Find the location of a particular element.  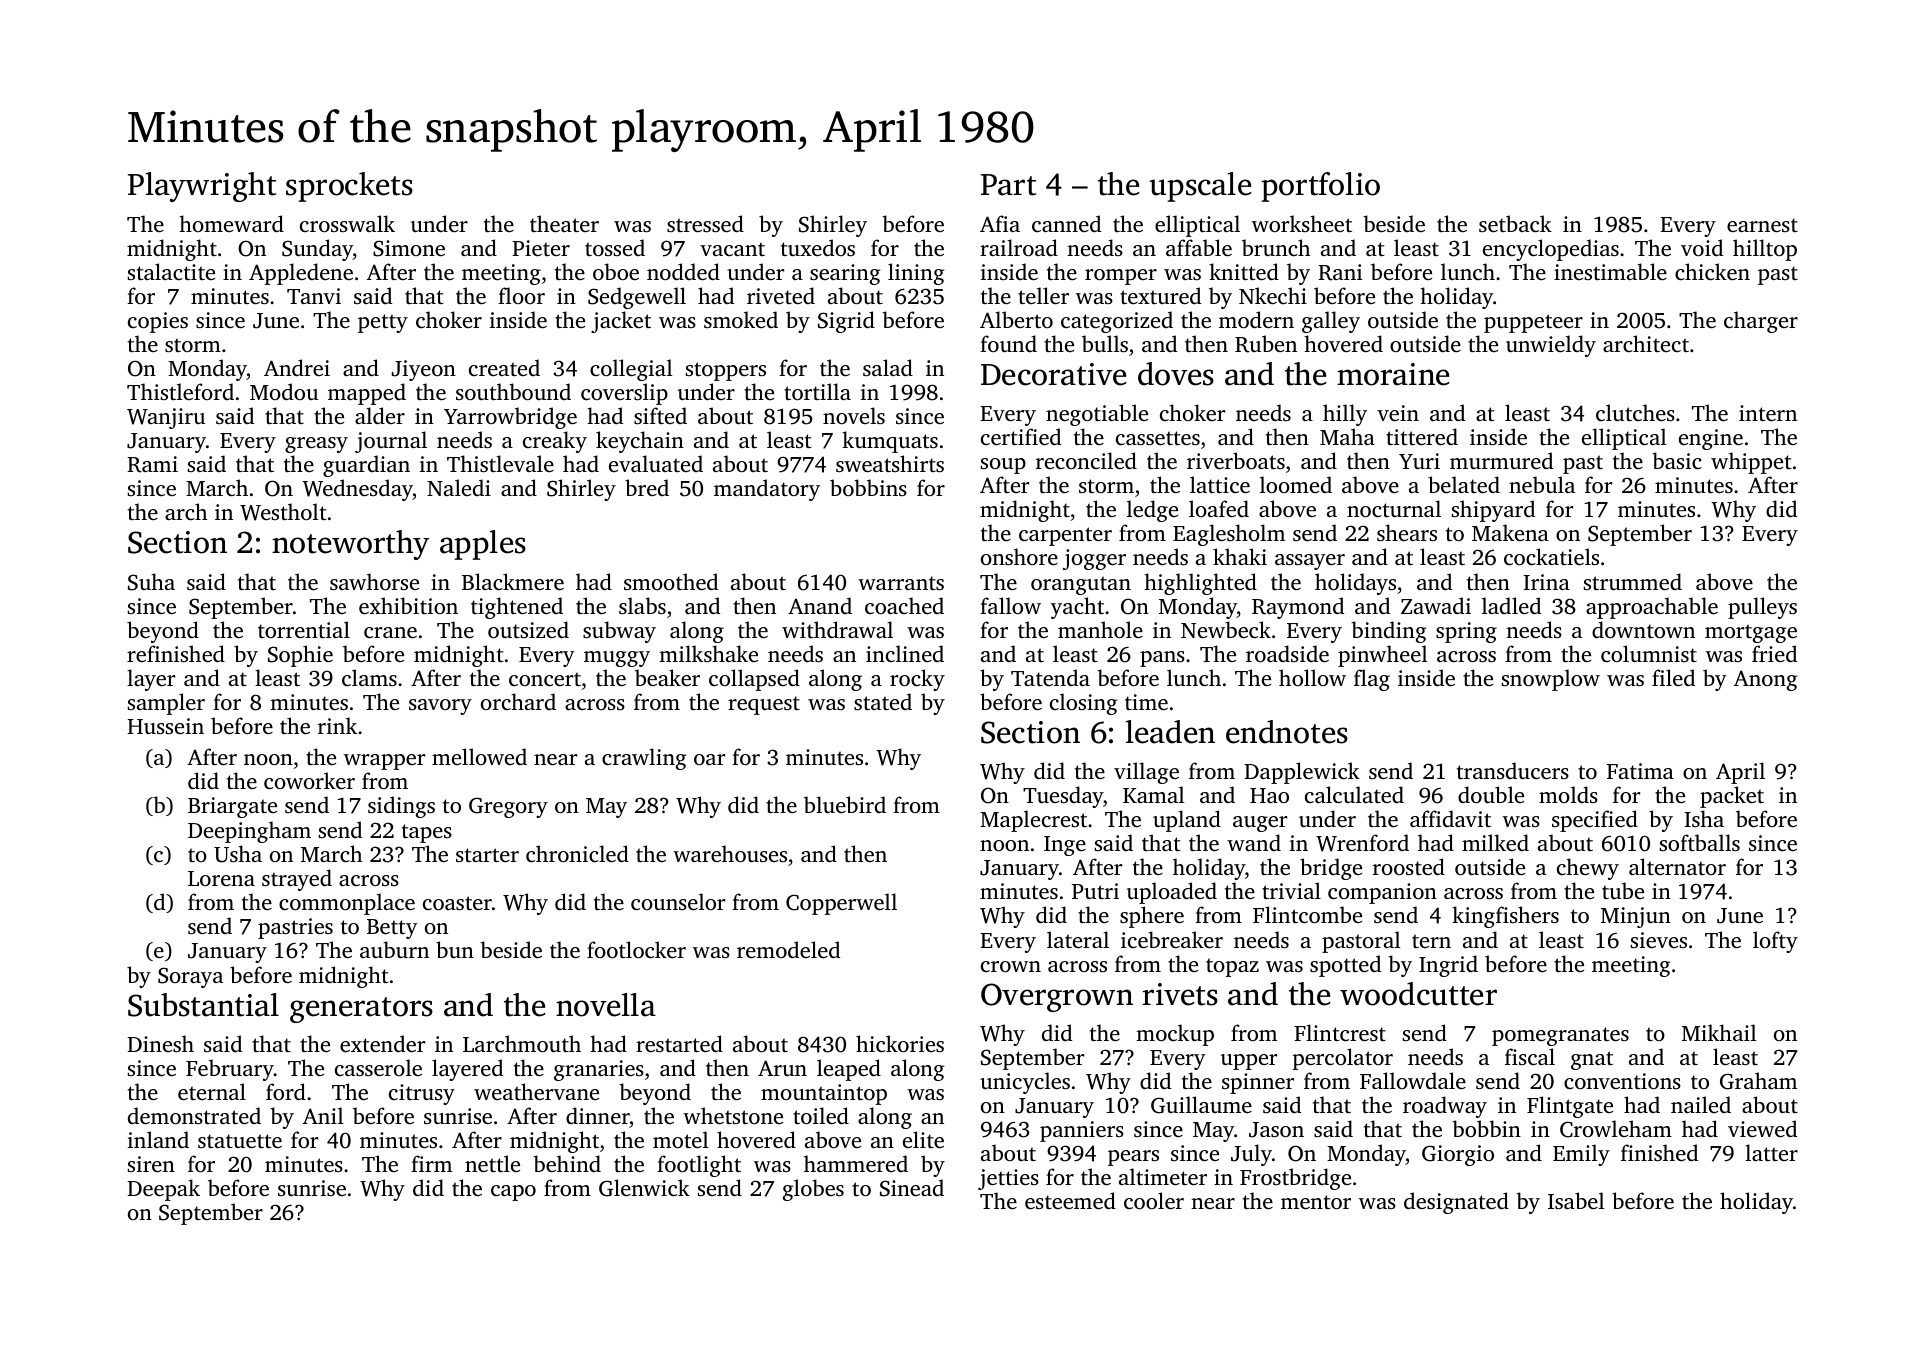

whippet is located at coordinates (1751, 463).
